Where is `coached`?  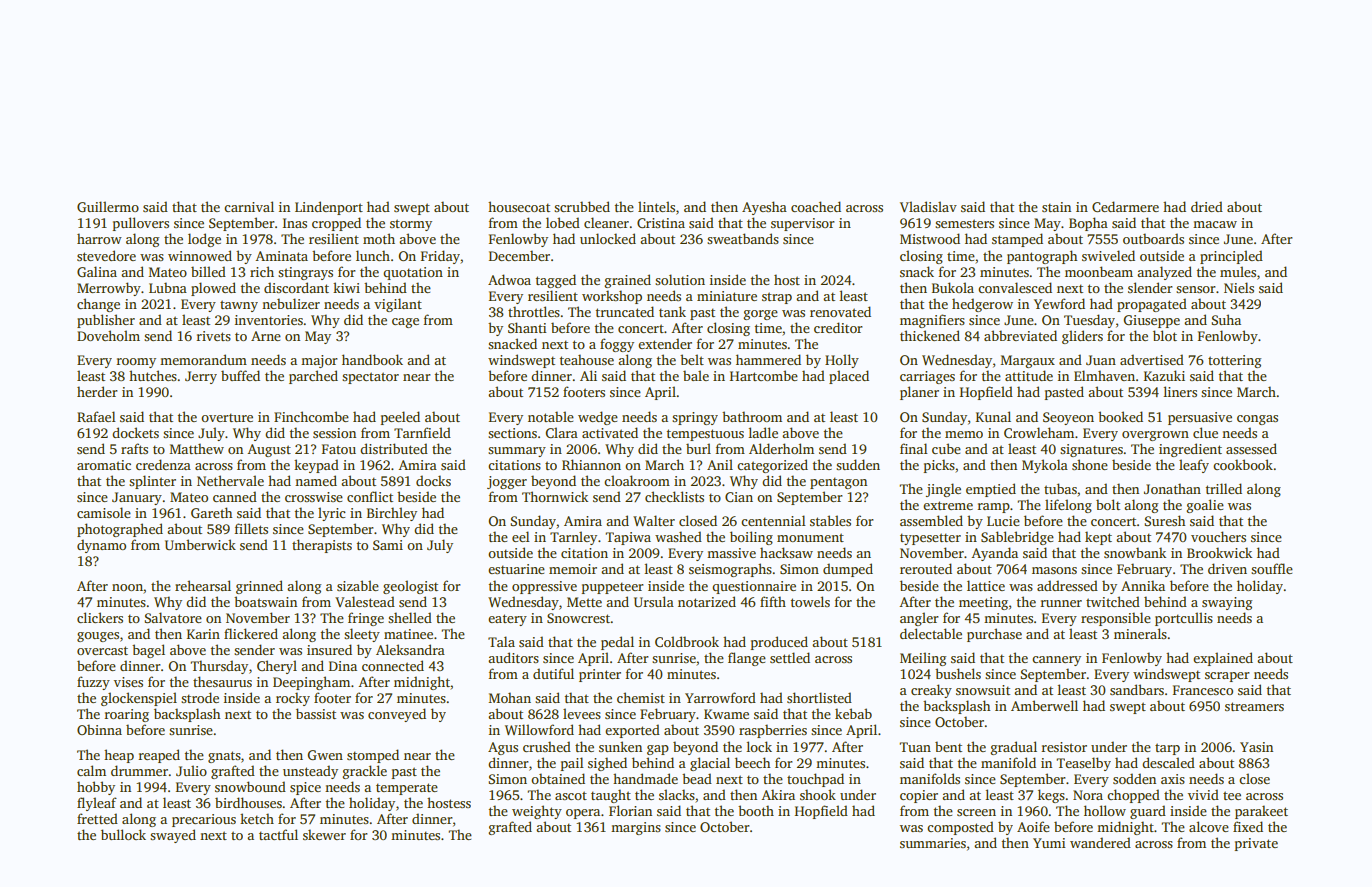 coached is located at coordinates (816, 206).
